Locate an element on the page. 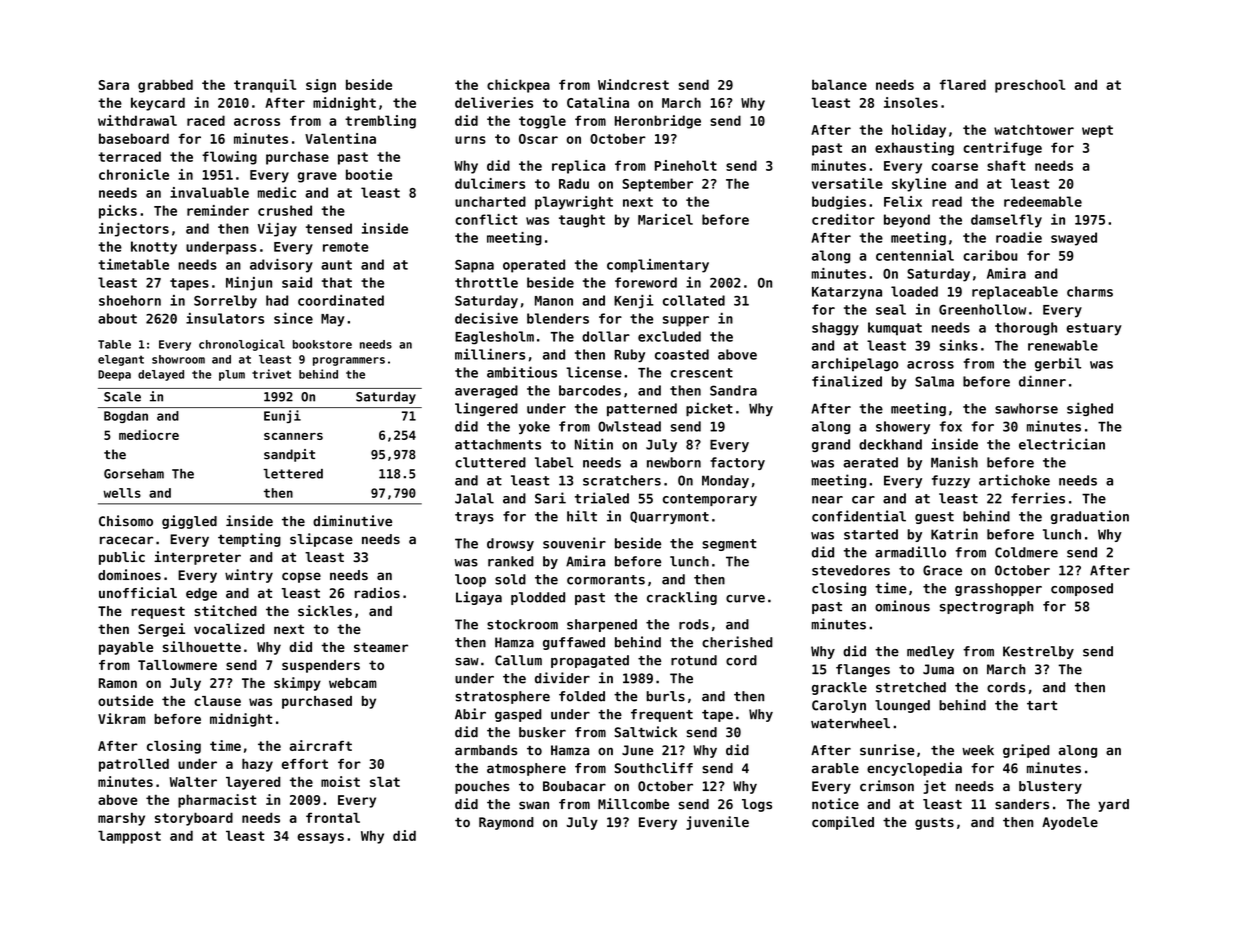 The image size is (1233, 952). wept is located at coordinates (1097, 131).
